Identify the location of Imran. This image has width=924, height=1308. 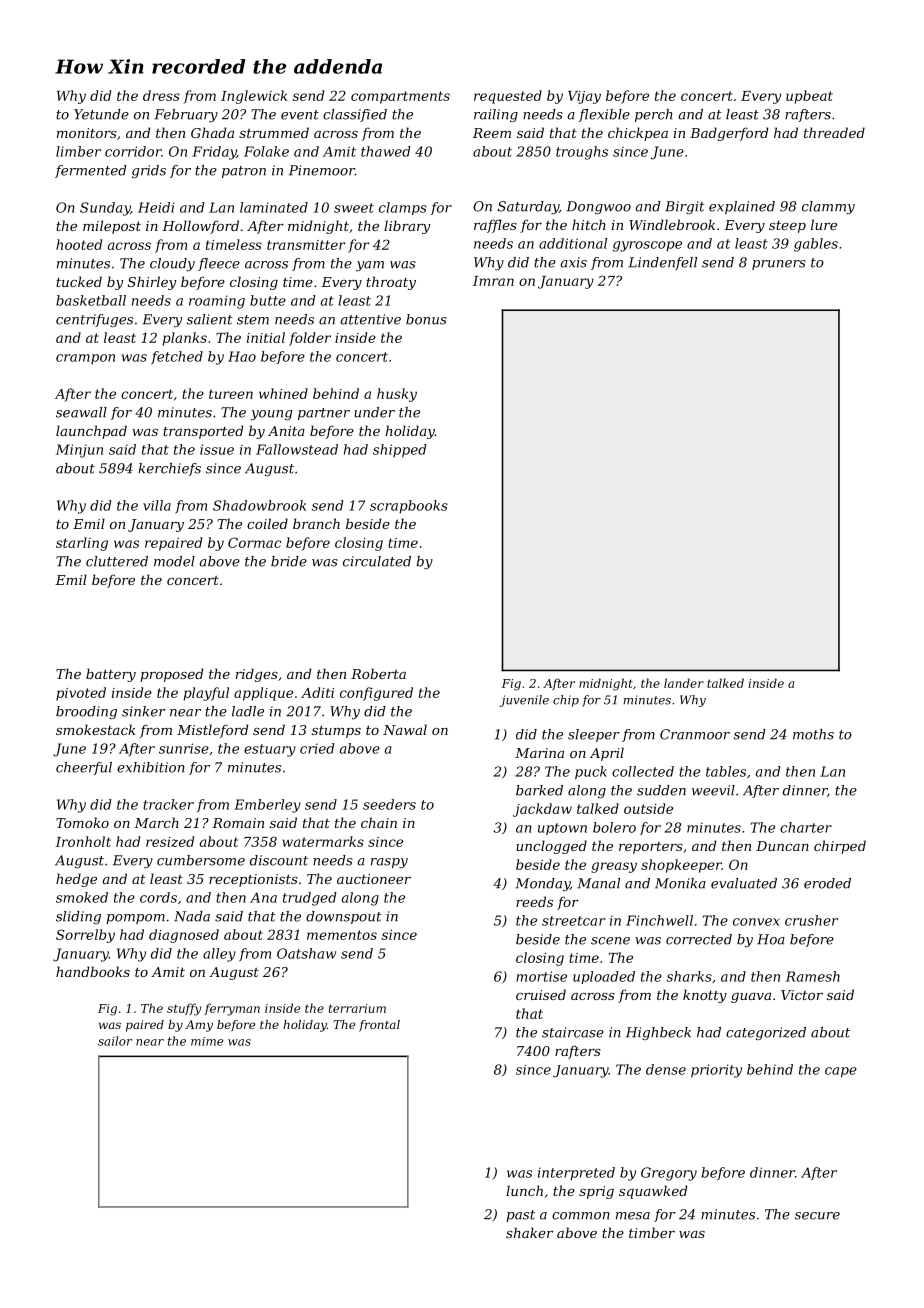
(493, 281).
